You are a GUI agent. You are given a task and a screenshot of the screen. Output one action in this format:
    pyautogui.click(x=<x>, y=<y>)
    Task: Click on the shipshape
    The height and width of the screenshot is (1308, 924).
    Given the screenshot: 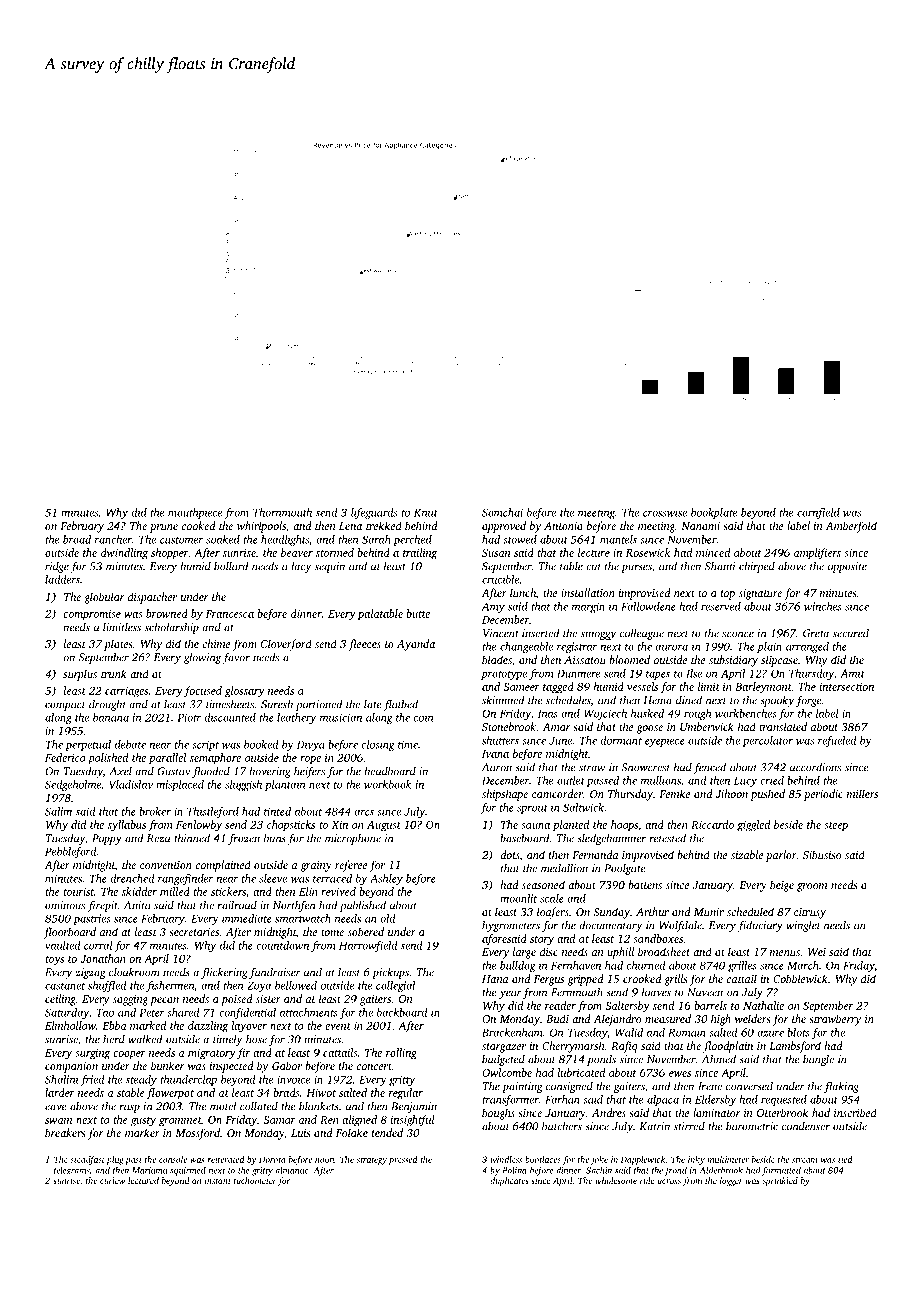 What is the action you would take?
    pyautogui.click(x=505, y=795)
